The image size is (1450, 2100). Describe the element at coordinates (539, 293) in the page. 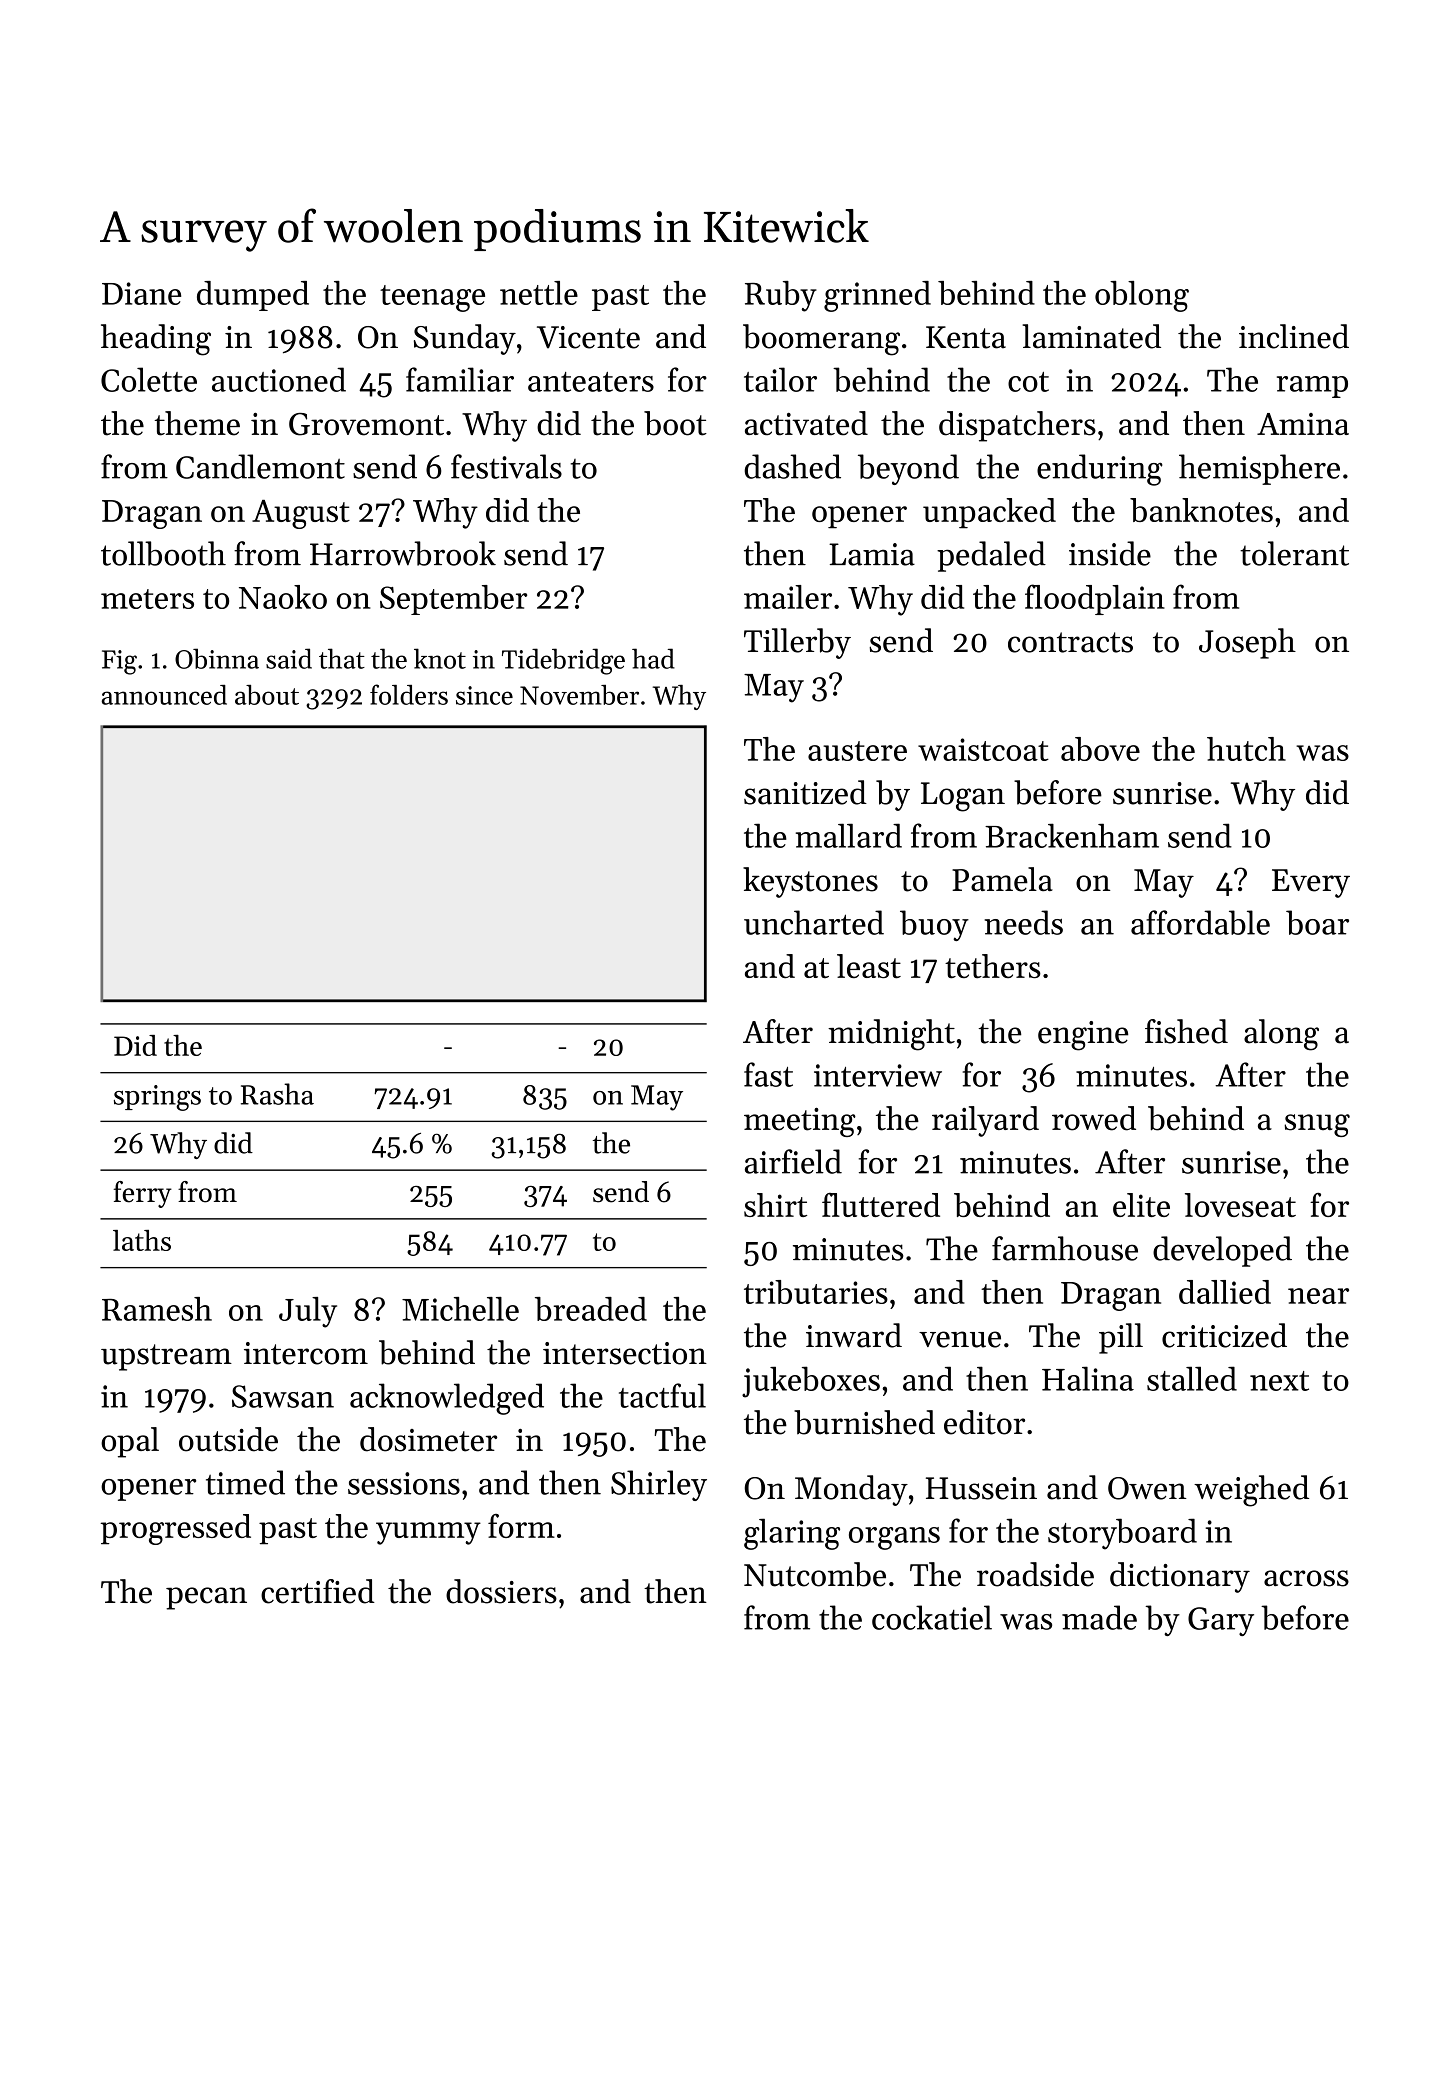

I see `nettle` at that location.
